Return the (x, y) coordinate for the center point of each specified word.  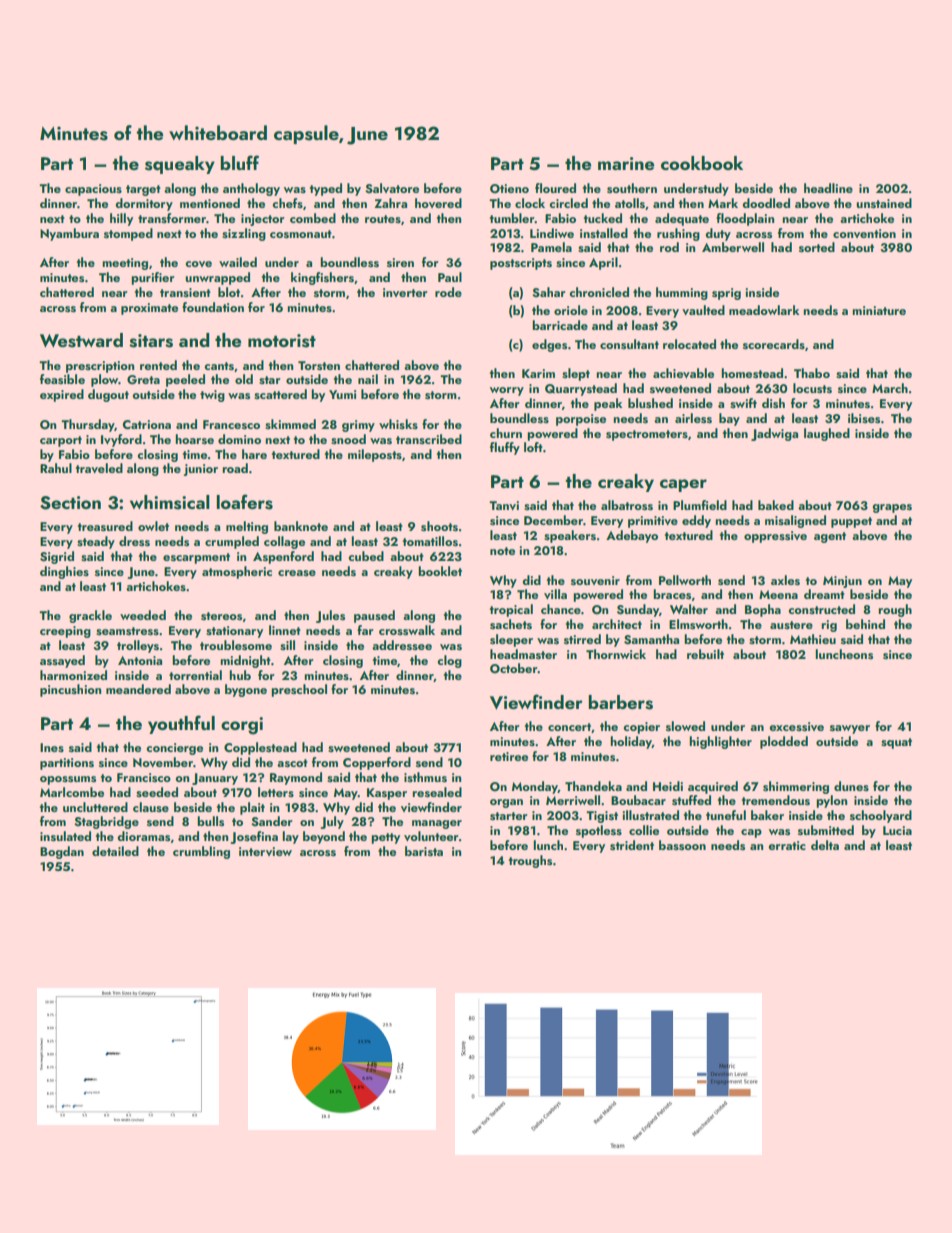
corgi (242, 726)
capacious (93, 190)
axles (785, 580)
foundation (213, 307)
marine (626, 163)
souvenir (595, 580)
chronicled (599, 292)
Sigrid (57, 557)
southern (632, 188)
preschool (299, 690)
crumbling (201, 852)
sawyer (850, 729)
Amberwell (733, 247)
